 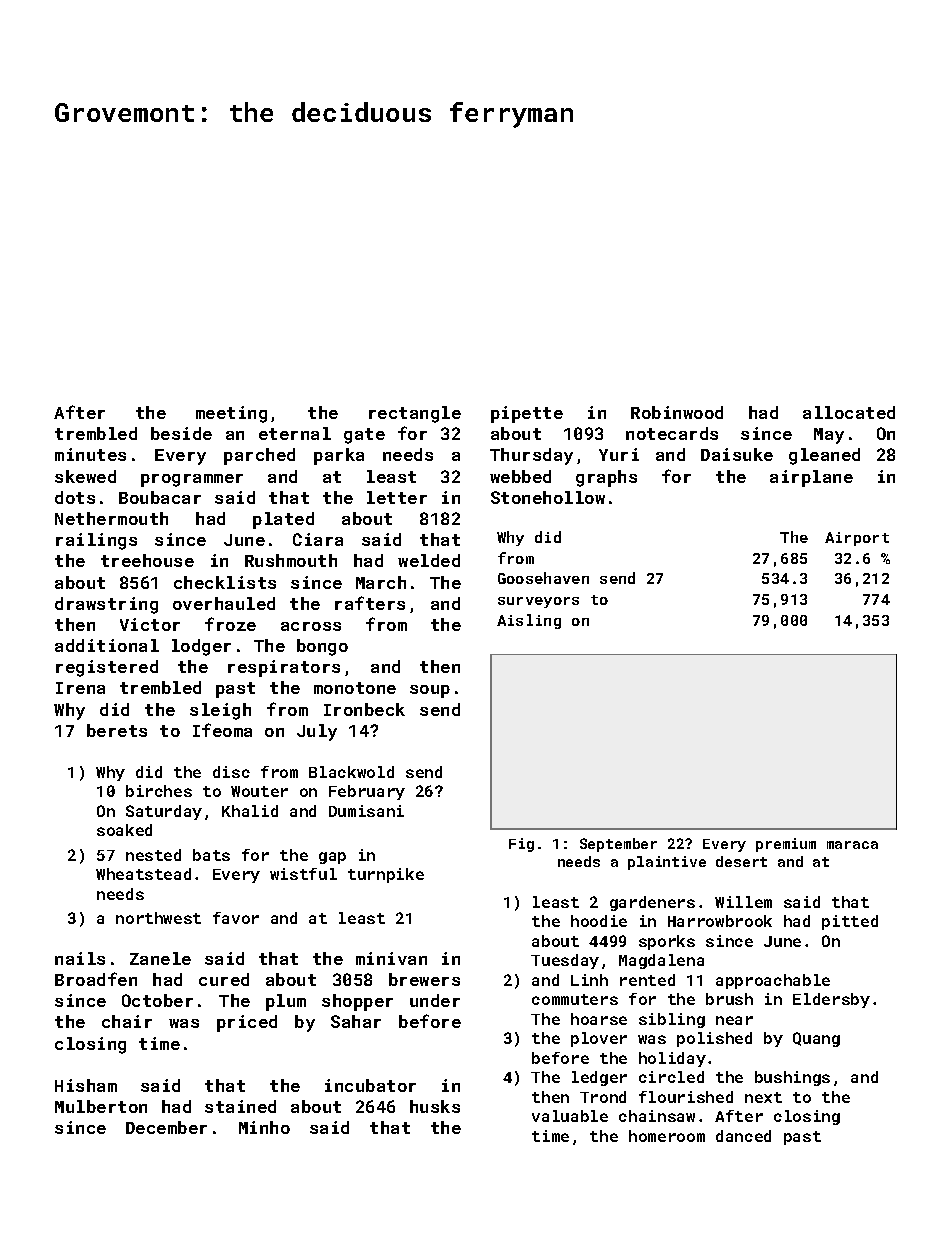 I want to click on approachable, so click(x=773, y=981).
